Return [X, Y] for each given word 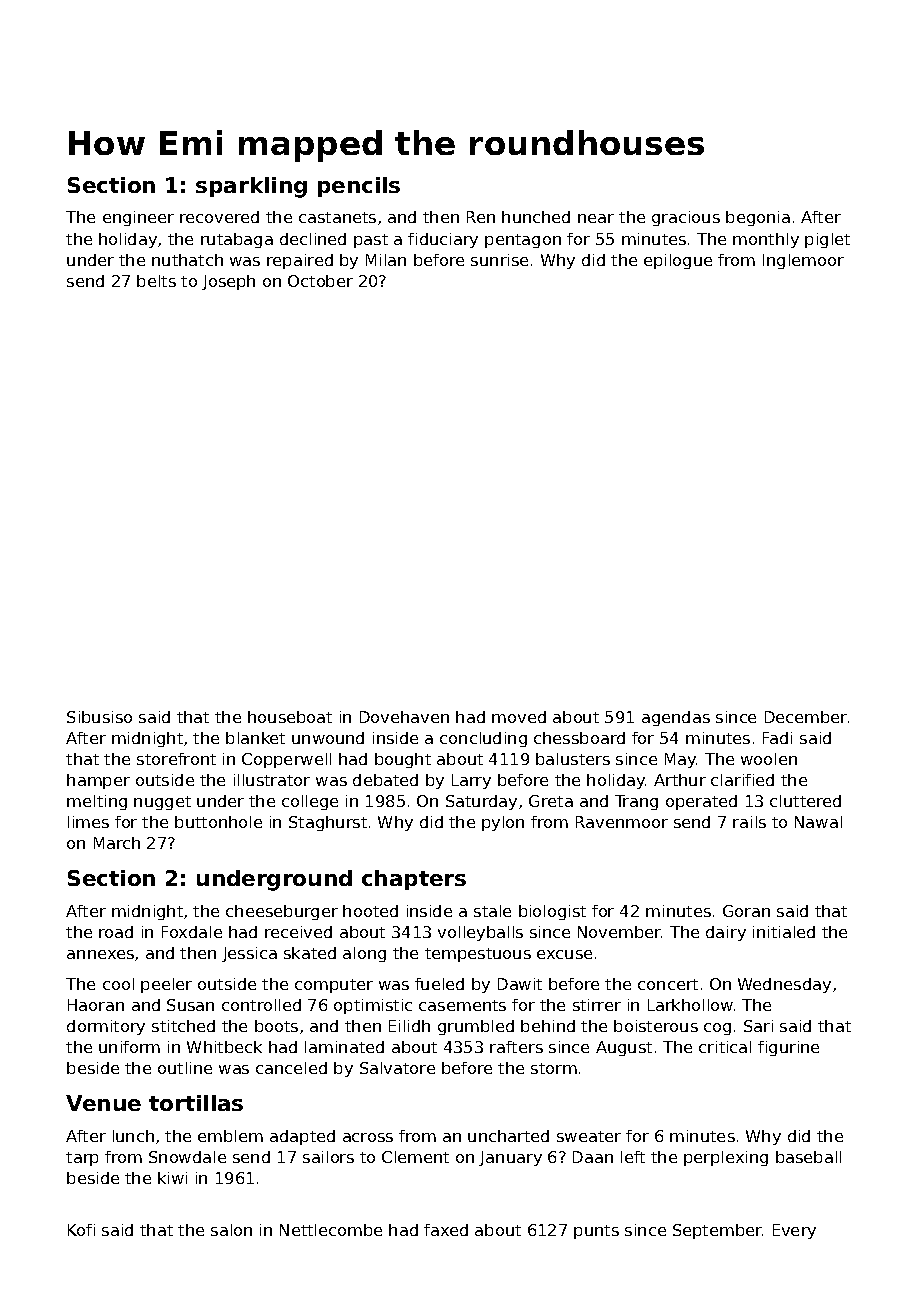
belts [156, 281]
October [320, 281]
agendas [676, 718]
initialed [784, 932]
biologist [552, 912]
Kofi [81, 1230]
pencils [359, 187]
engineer [138, 218]
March [117, 843]
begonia [758, 218]
